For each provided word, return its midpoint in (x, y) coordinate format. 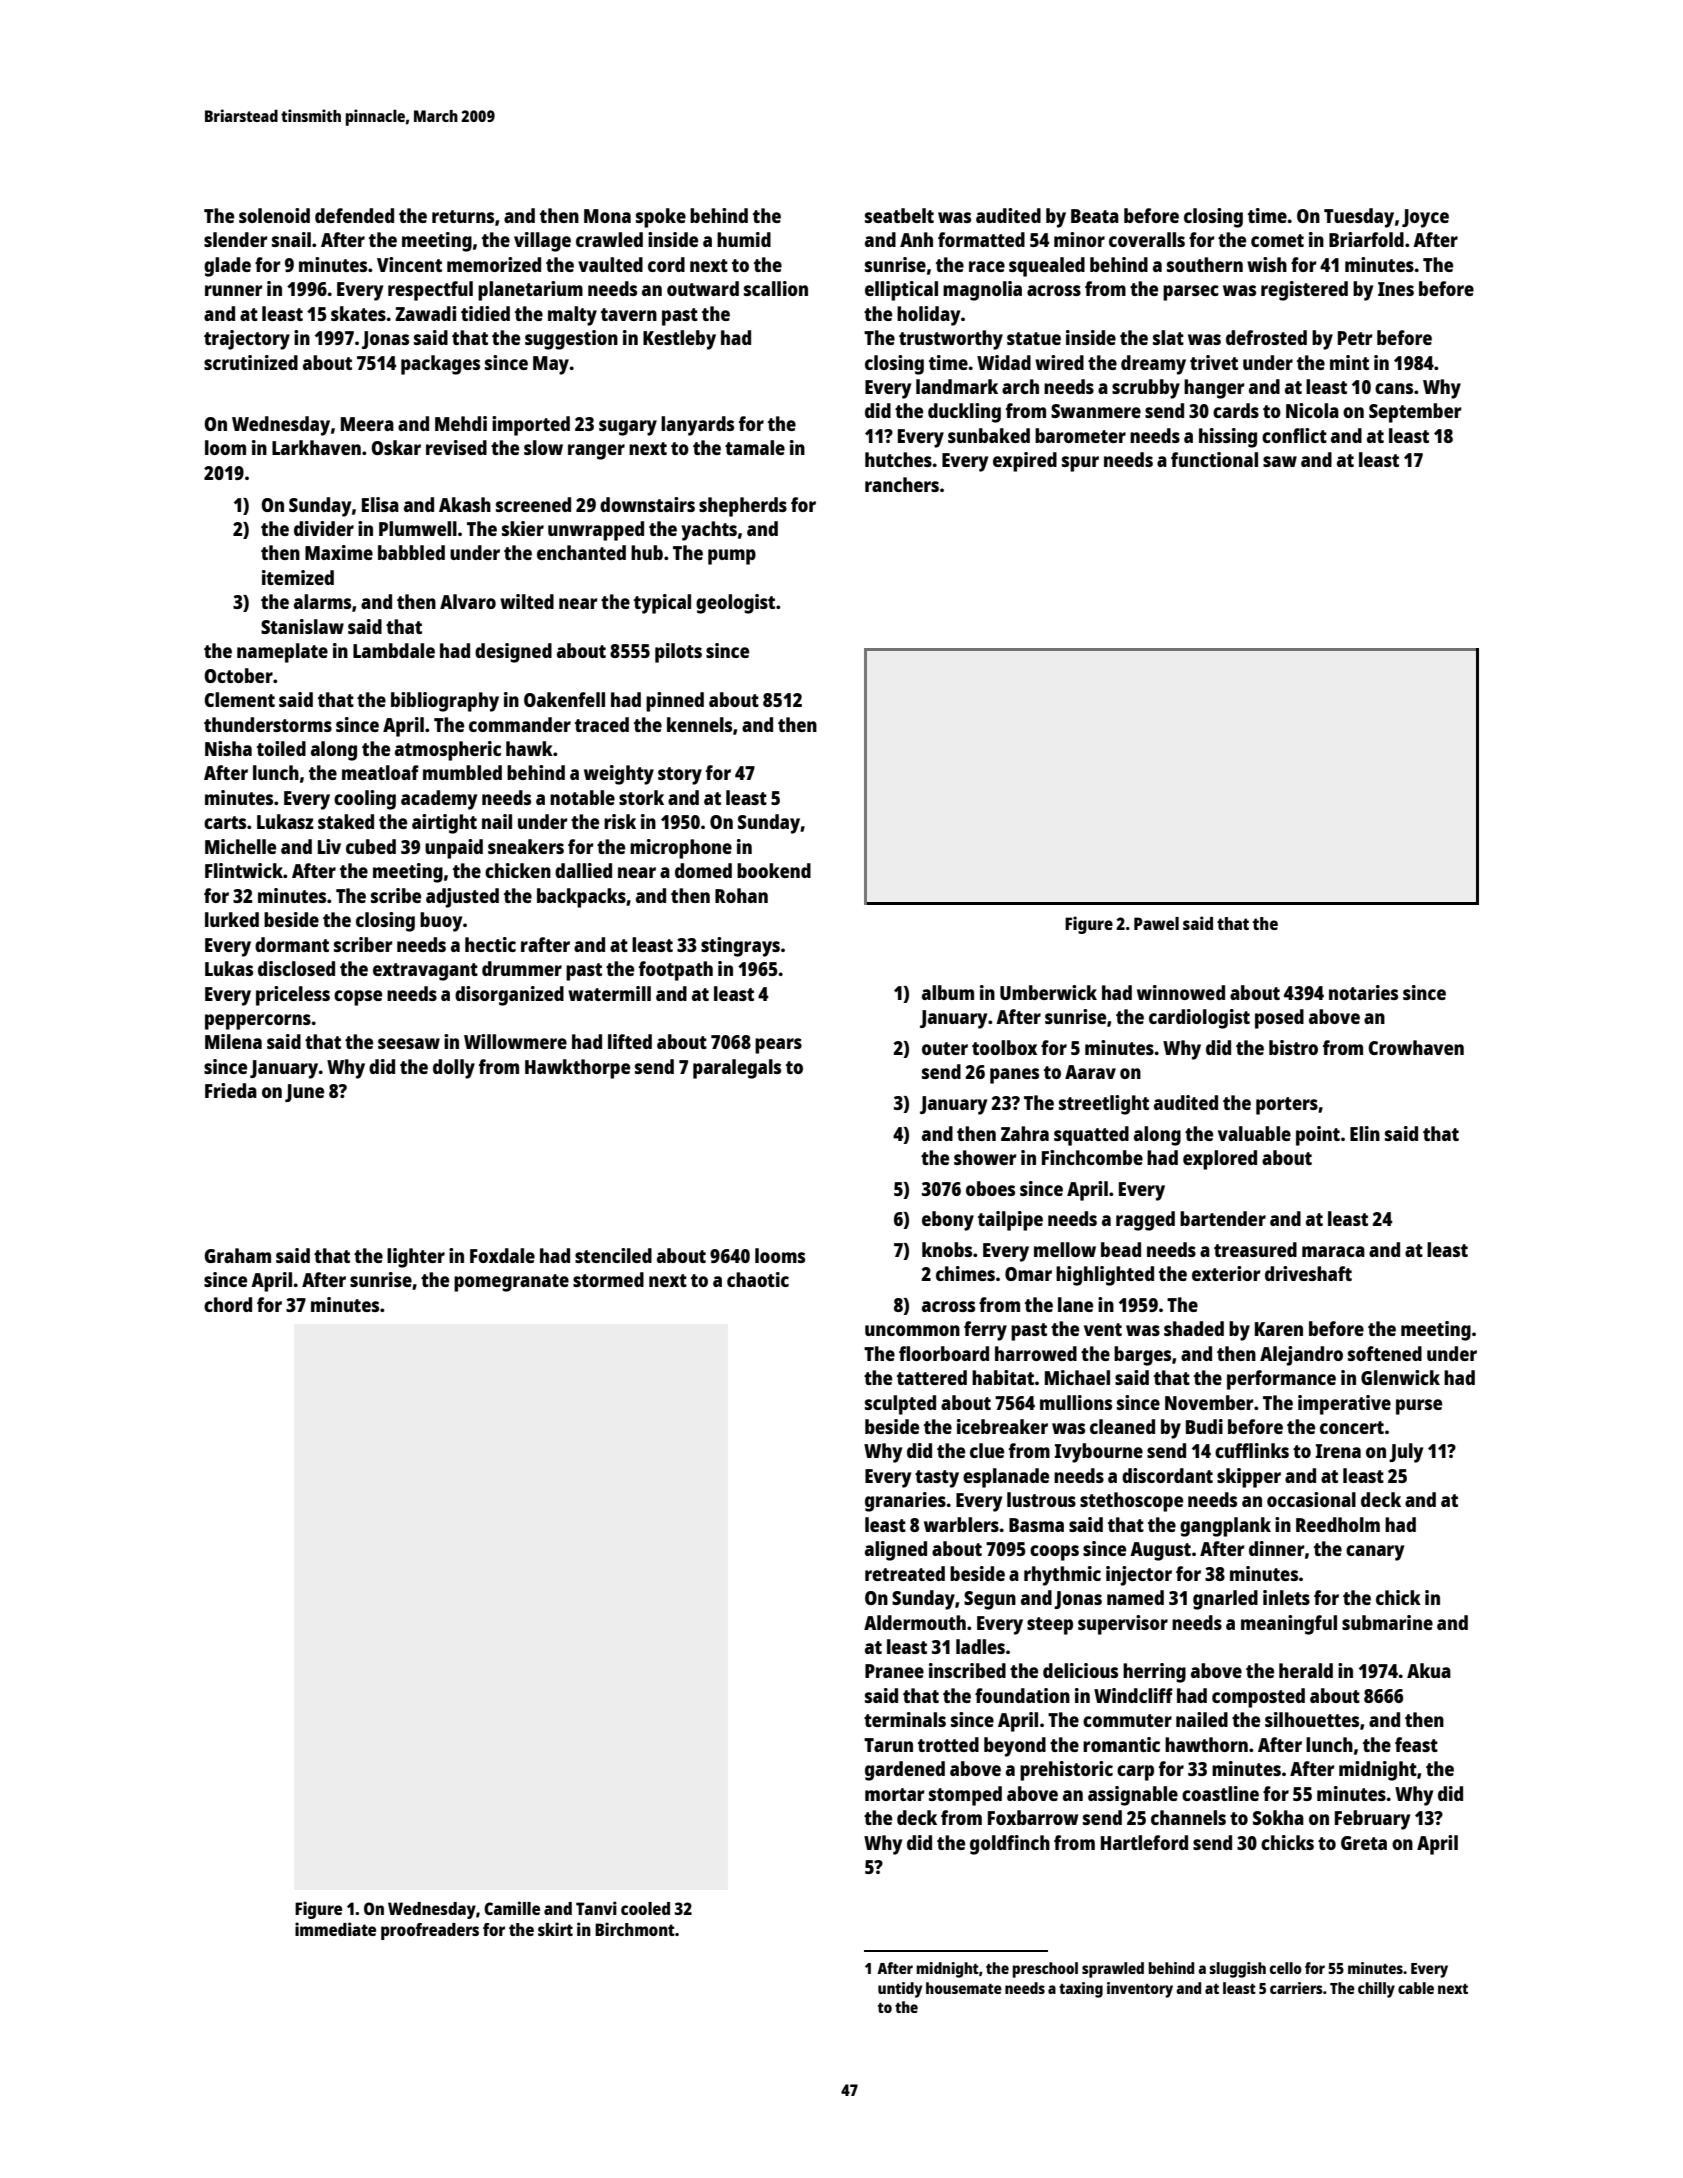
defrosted (1266, 337)
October (238, 675)
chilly (1376, 1990)
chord (228, 1304)
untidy (900, 1990)
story (680, 776)
